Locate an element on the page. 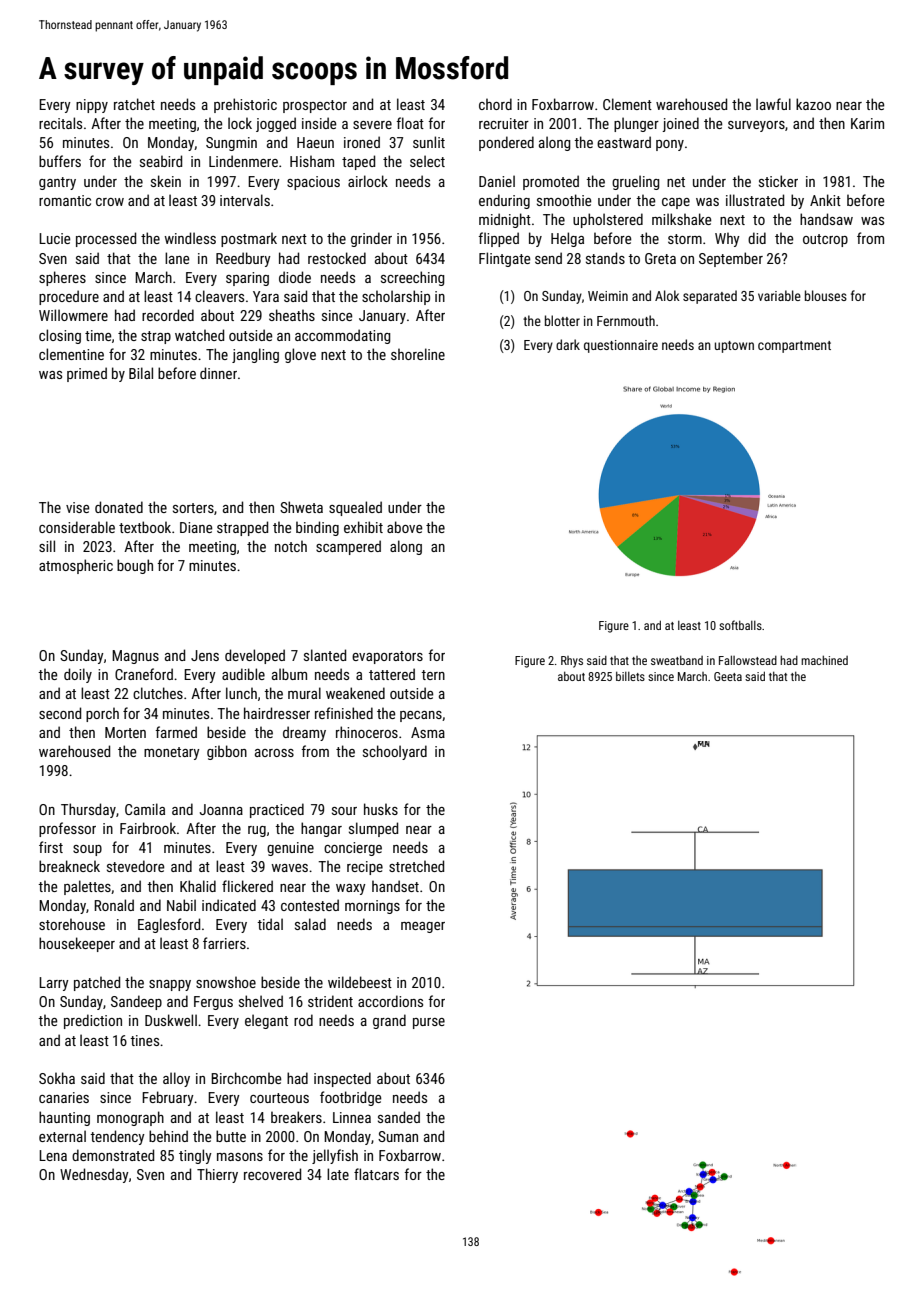 Image resolution: width=924 pixels, height=1308 pixels. Asma is located at coordinates (428, 732).
